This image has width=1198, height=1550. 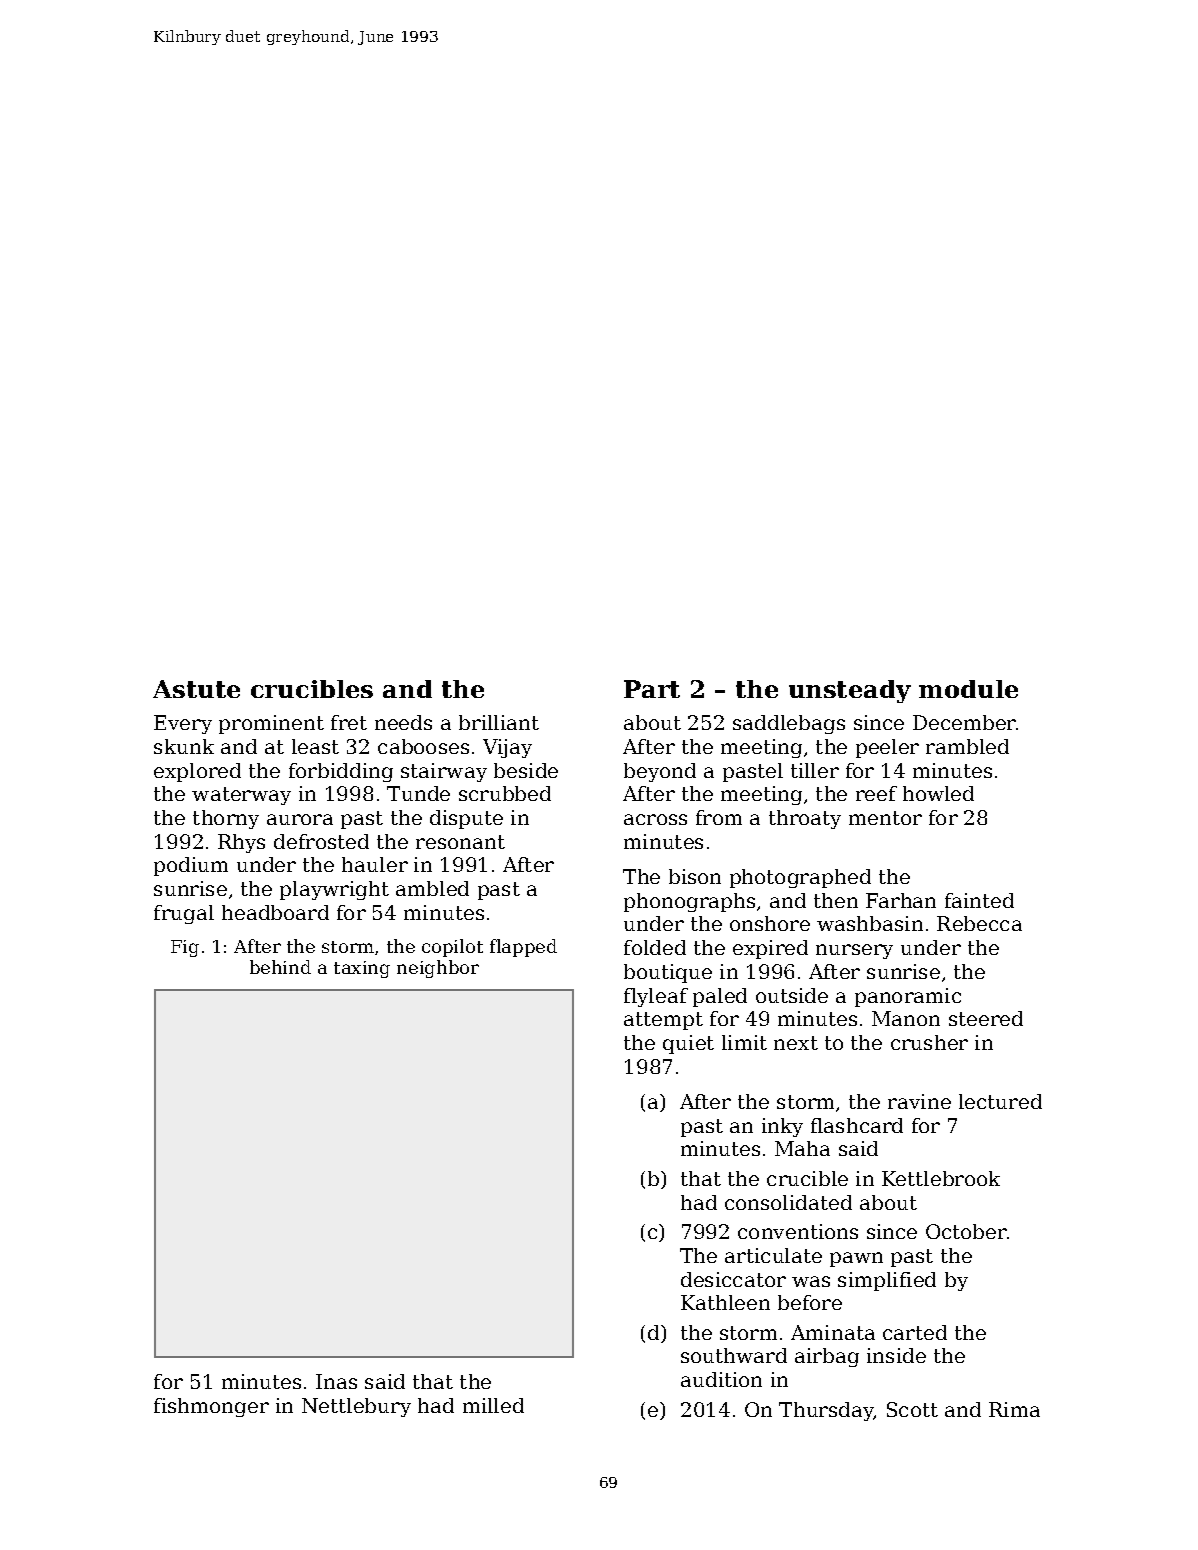 What do you see at coordinates (850, 691) in the image?
I see `unsteady` at bounding box center [850, 691].
